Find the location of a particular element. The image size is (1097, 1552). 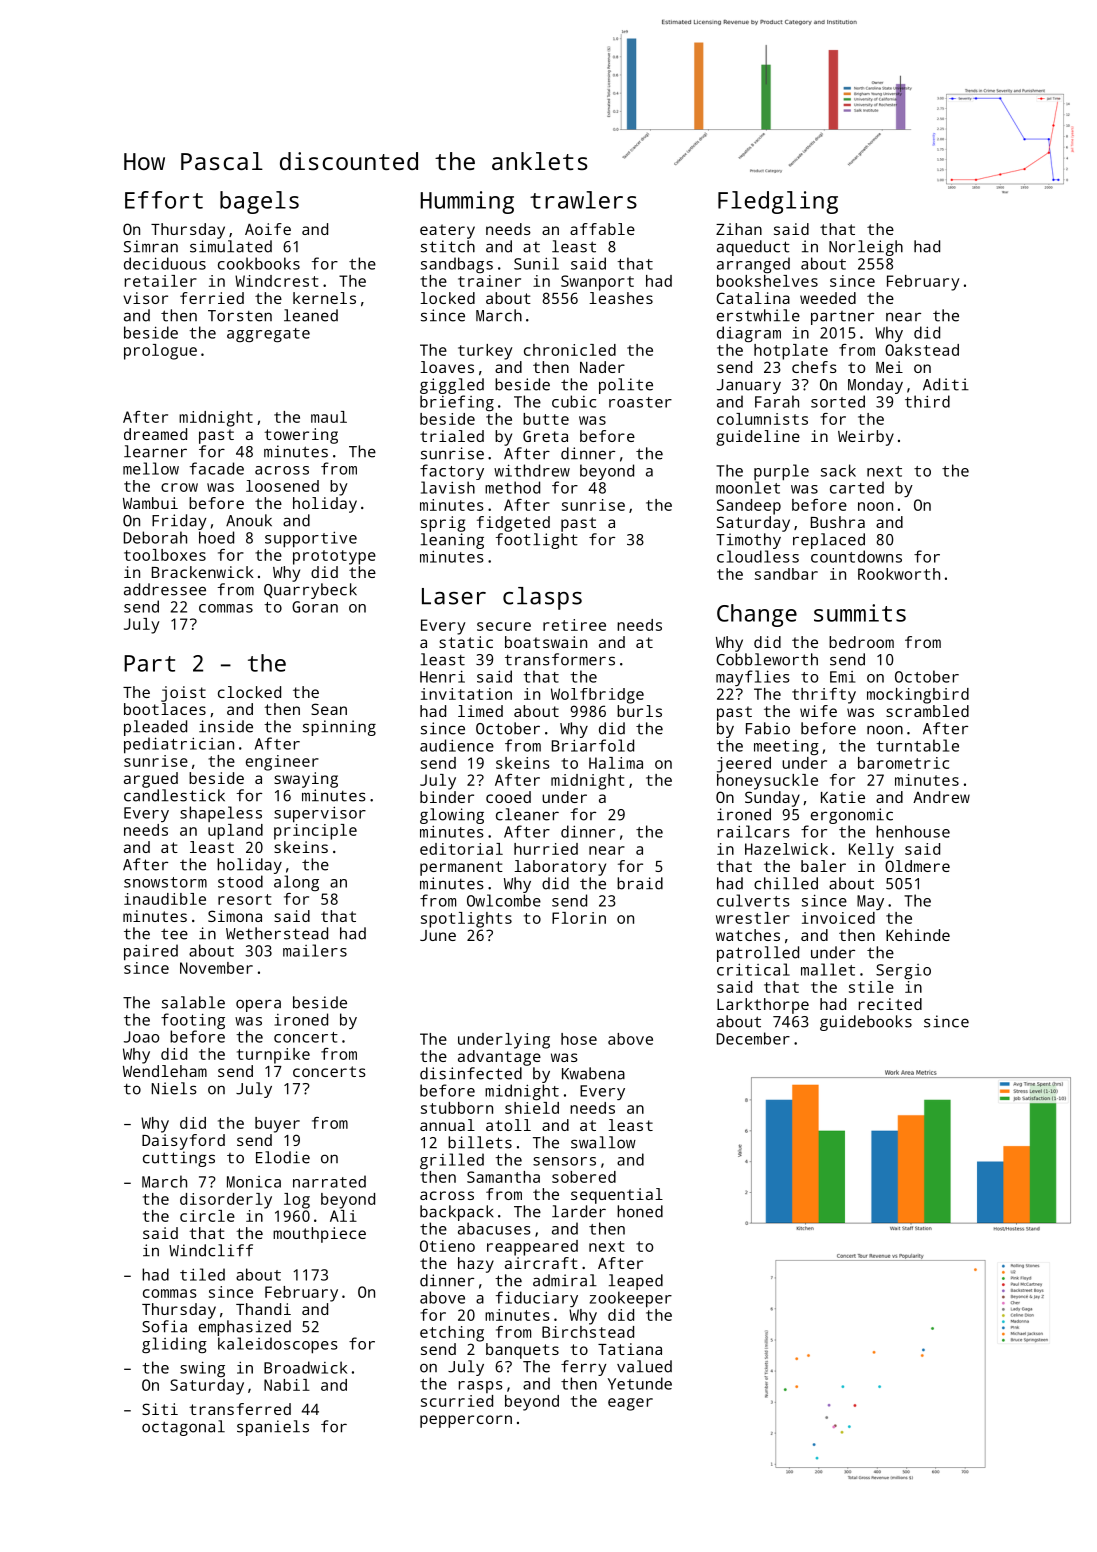

buyer is located at coordinates (277, 1125).
